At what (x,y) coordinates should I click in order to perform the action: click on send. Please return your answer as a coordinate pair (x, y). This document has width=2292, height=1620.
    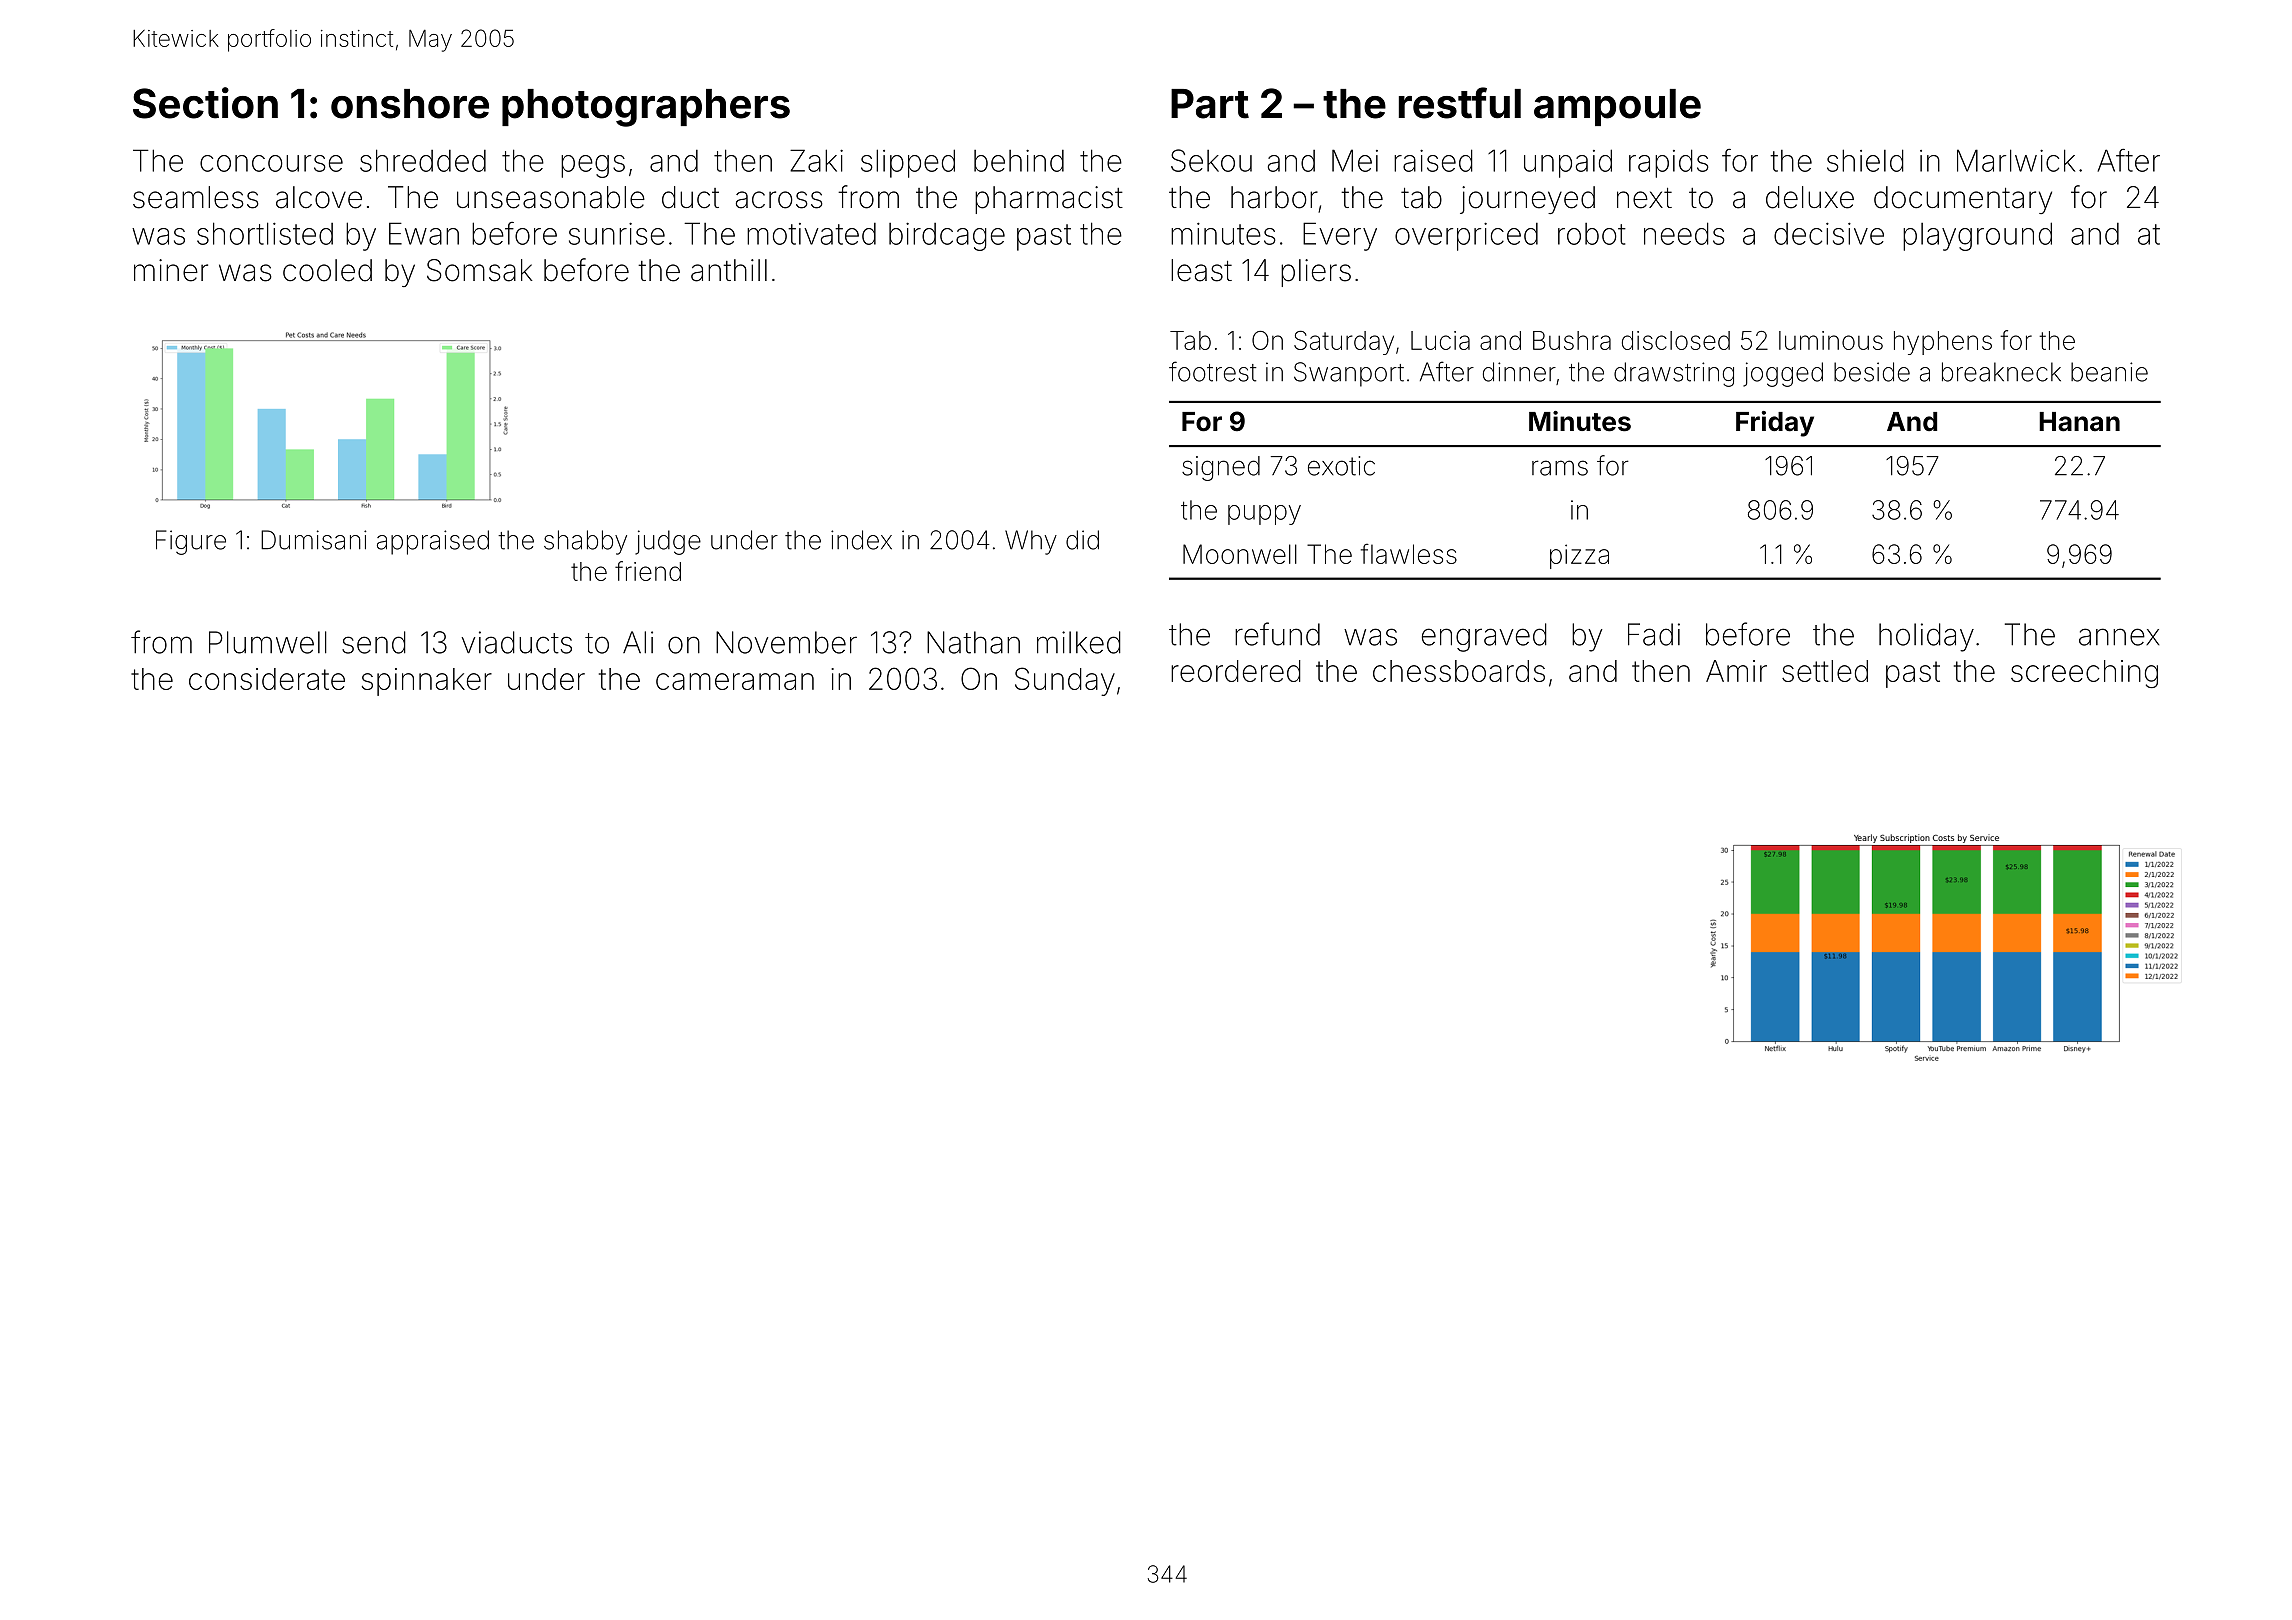
    Looking at the image, I should click on (374, 642).
